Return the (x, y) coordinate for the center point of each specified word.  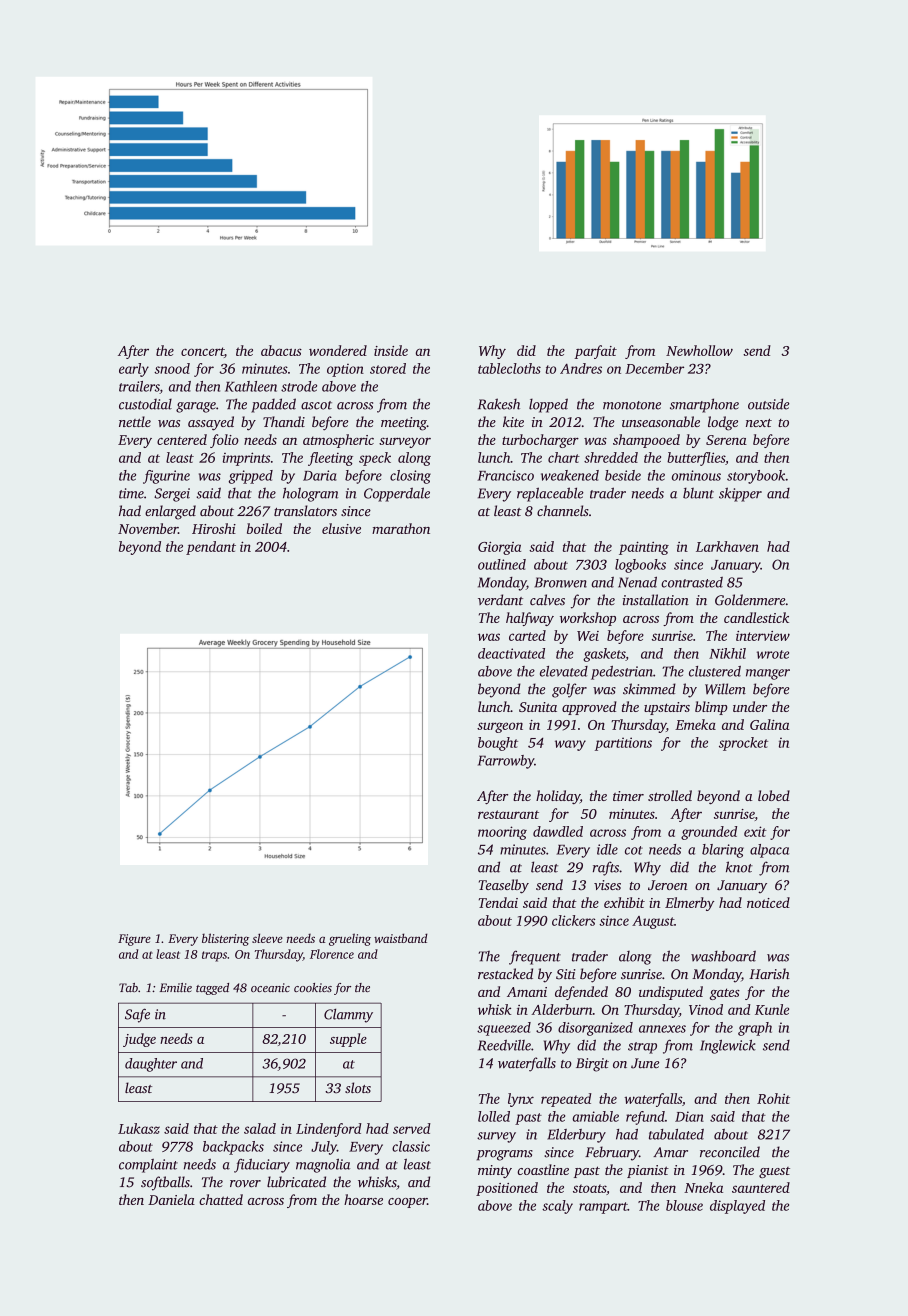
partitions (623, 744)
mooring (502, 833)
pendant (211, 548)
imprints (246, 459)
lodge (723, 423)
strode (299, 386)
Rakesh (499, 404)
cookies (313, 987)
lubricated (296, 1182)
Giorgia (499, 548)
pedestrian (622, 673)
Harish (769, 973)
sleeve (267, 938)
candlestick (756, 617)
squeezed (504, 1029)
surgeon (500, 727)
